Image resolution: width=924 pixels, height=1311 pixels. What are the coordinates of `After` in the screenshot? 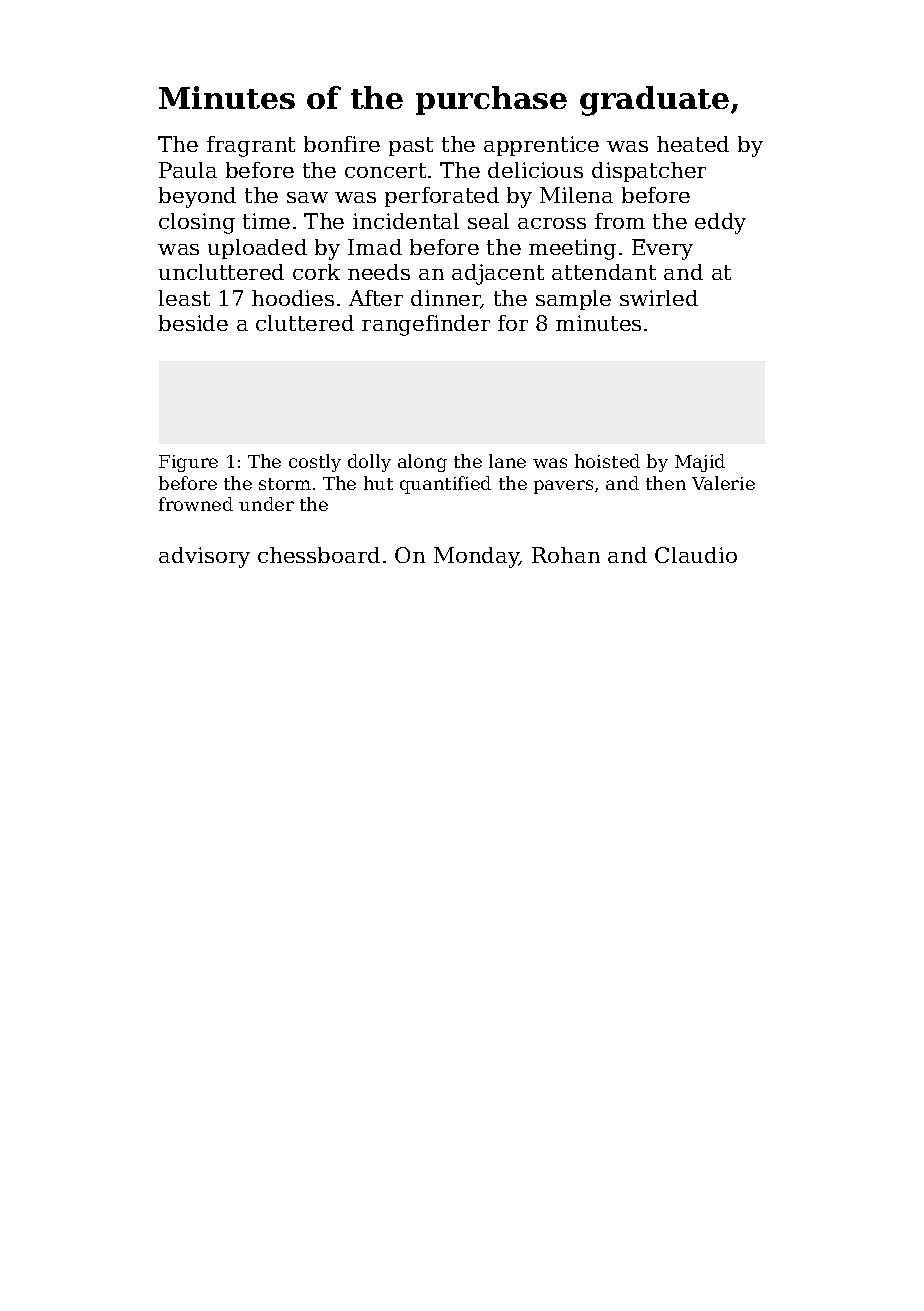 It's located at (376, 298).
